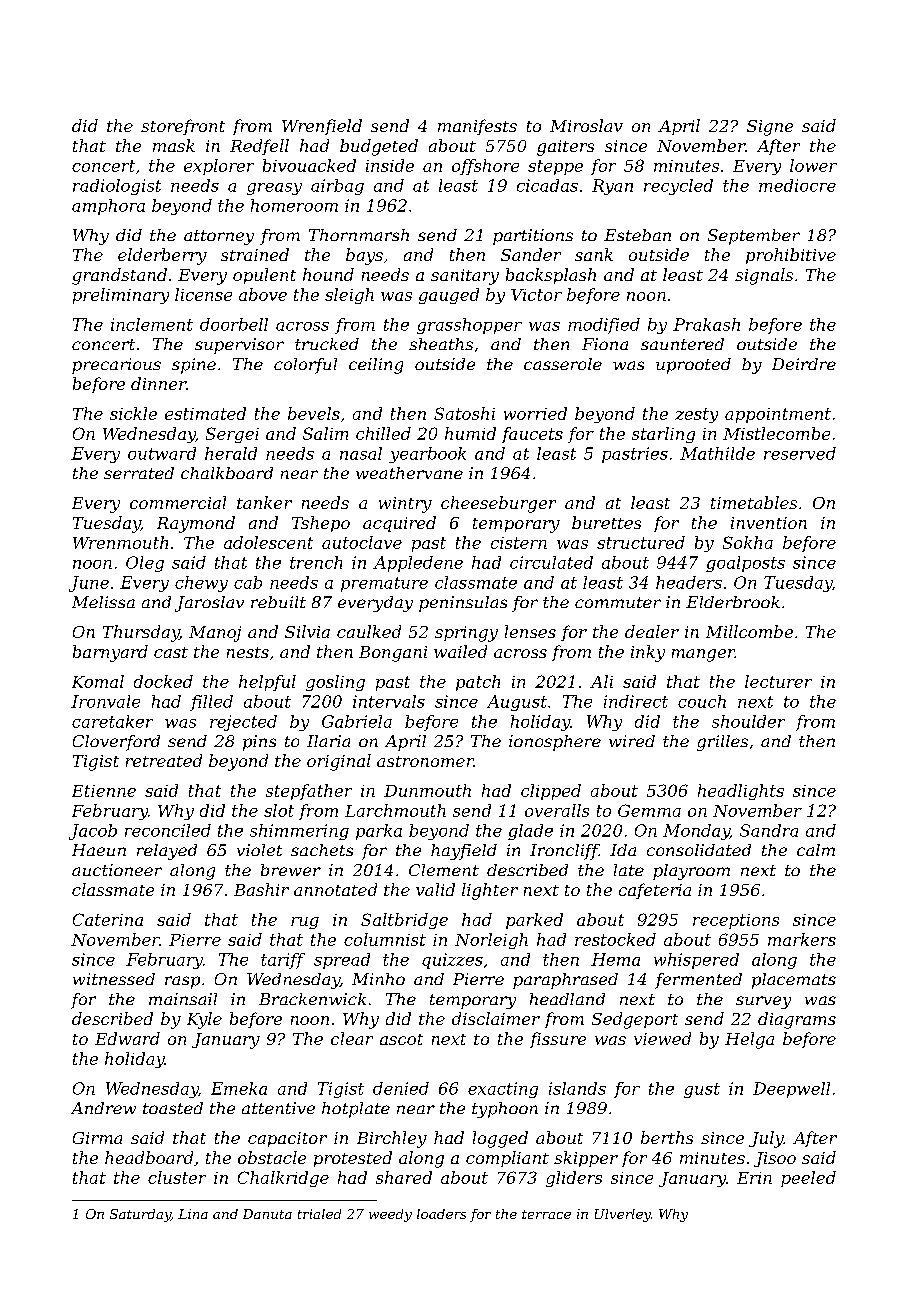  What do you see at coordinates (209, 604) in the page?
I see `Jaroslav` at bounding box center [209, 604].
